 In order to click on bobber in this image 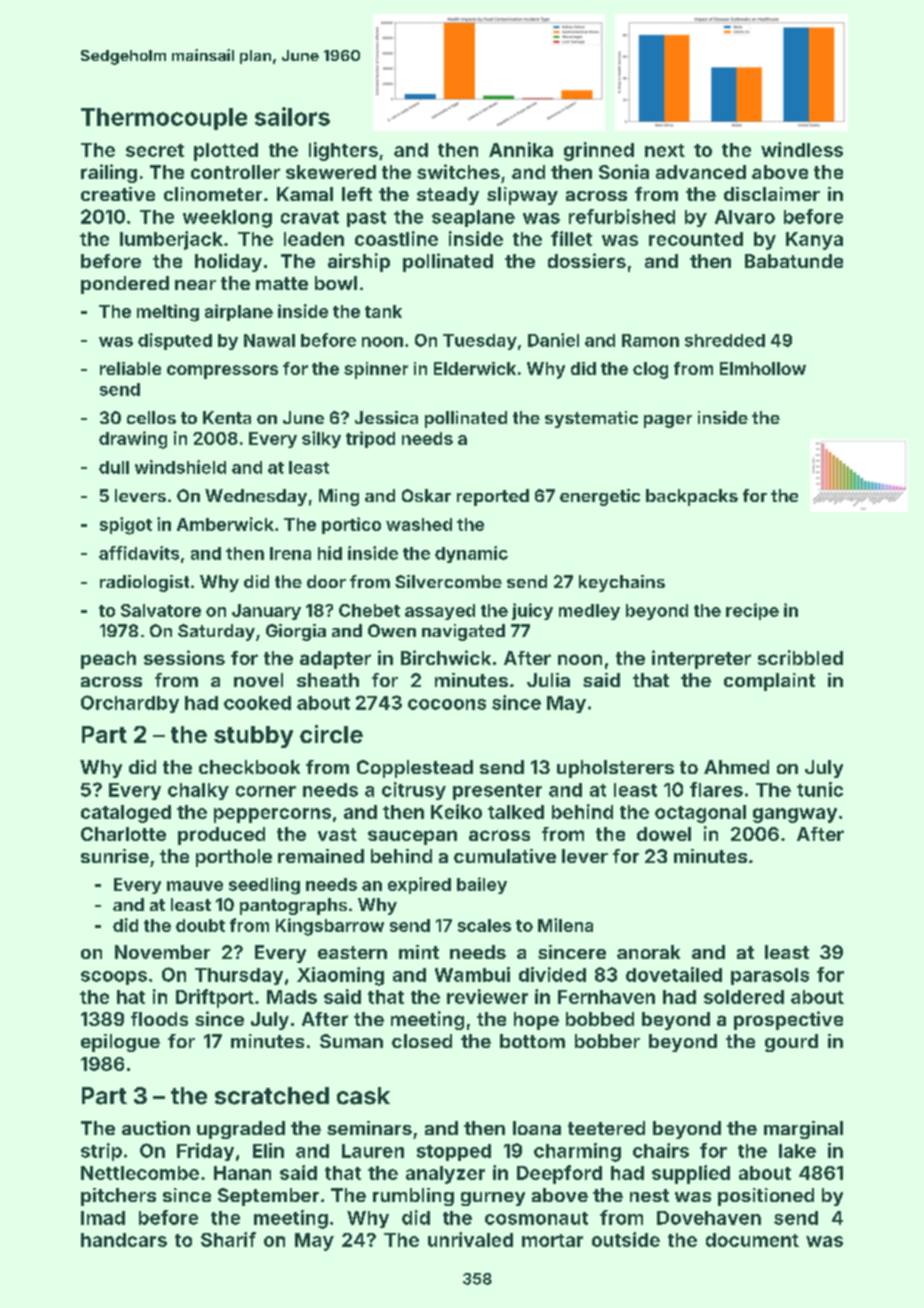, I will do `click(607, 1041)`.
